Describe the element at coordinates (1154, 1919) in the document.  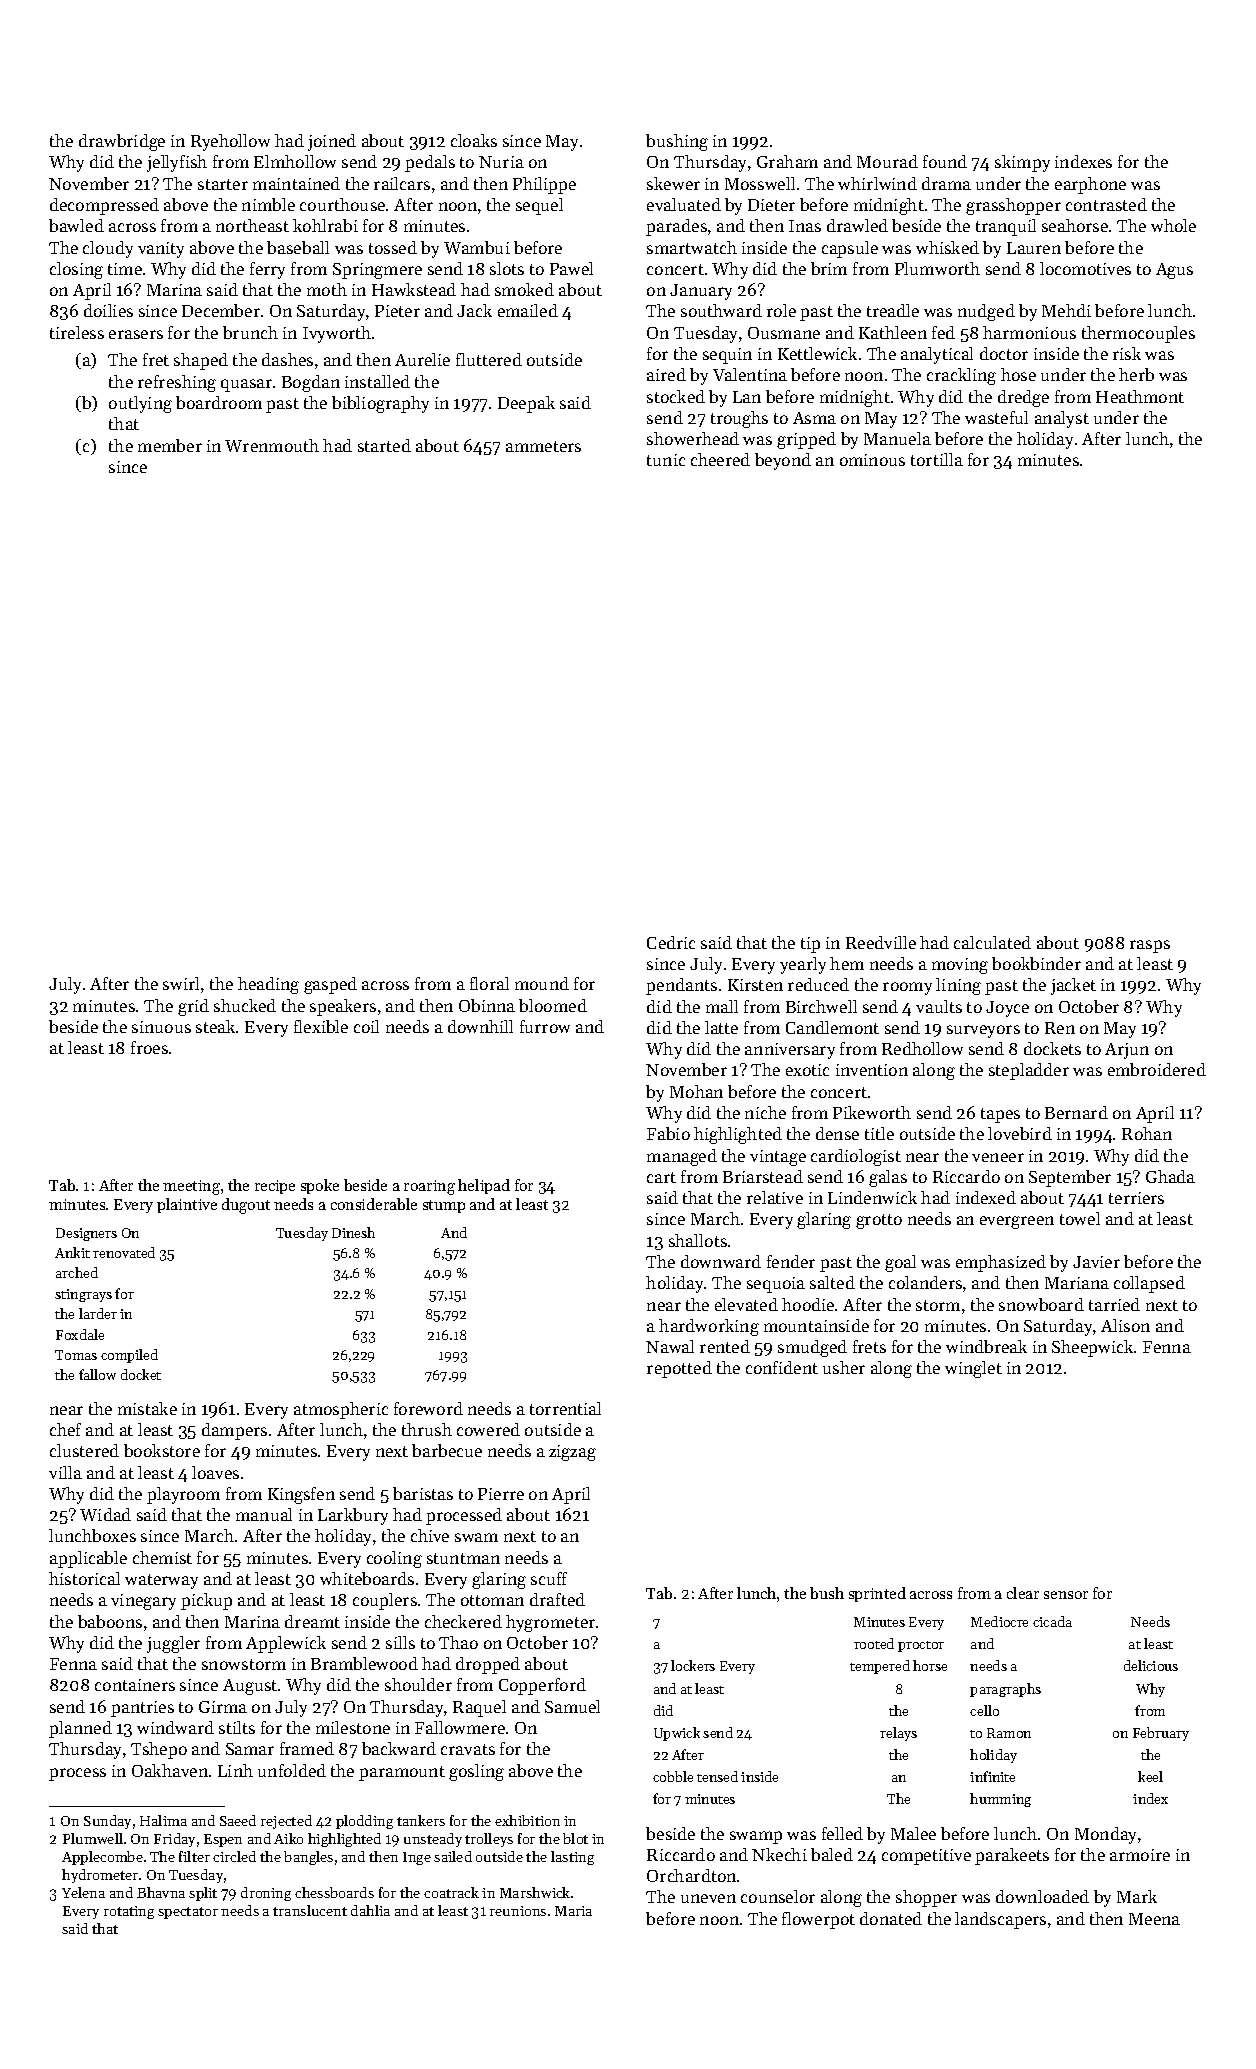
I see `Meena` at that location.
